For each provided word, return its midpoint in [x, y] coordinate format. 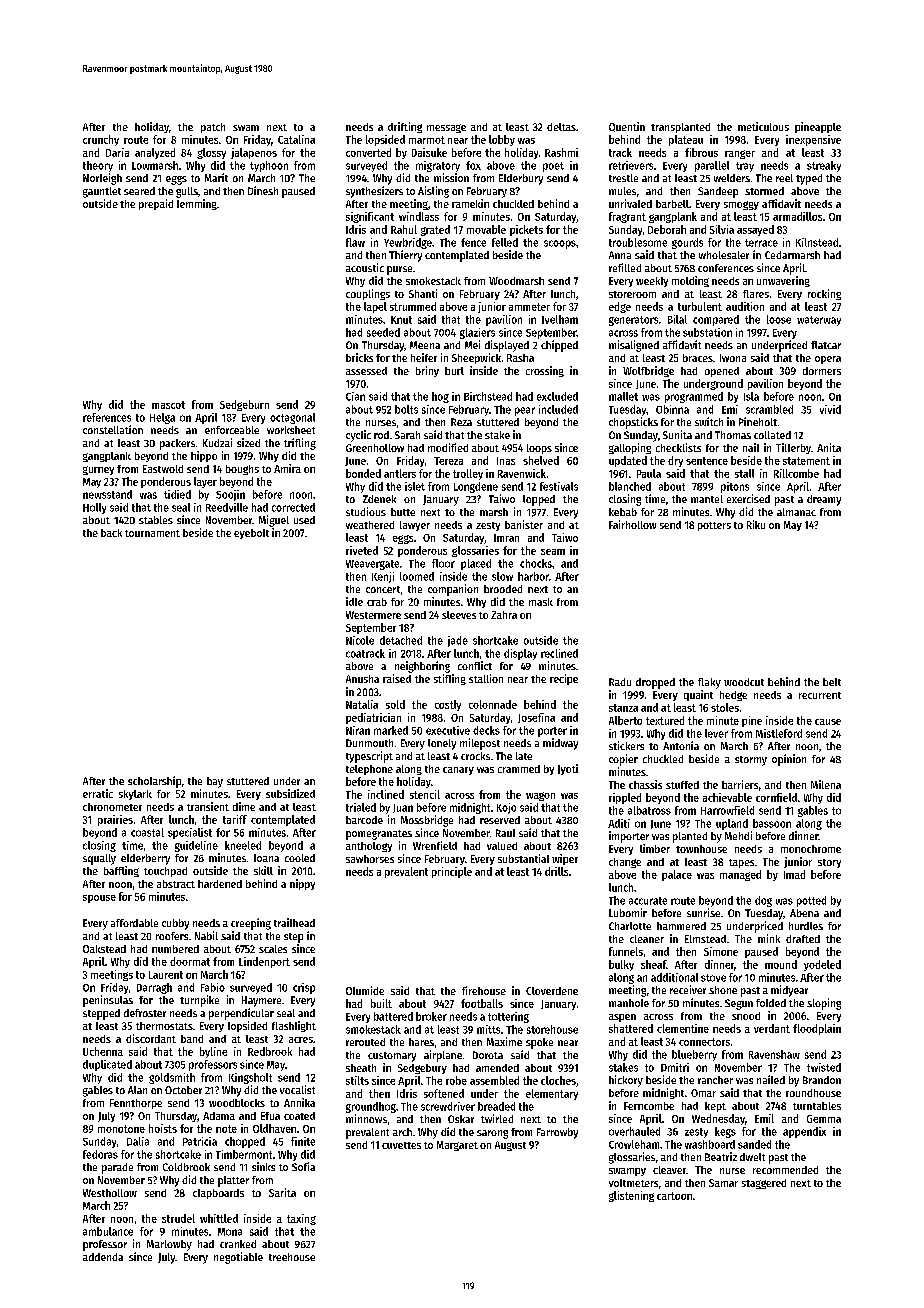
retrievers [631, 165]
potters [714, 526]
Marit [216, 177]
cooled [300, 858]
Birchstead [488, 396]
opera [828, 360]
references [107, 417]
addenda [103, 1257]
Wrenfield [435, 845]
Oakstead [104, 949]
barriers [740, 784]
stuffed [682, 785]
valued [502, 846]
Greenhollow [375, 448]
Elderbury [521, 179]
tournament [152, 533]
